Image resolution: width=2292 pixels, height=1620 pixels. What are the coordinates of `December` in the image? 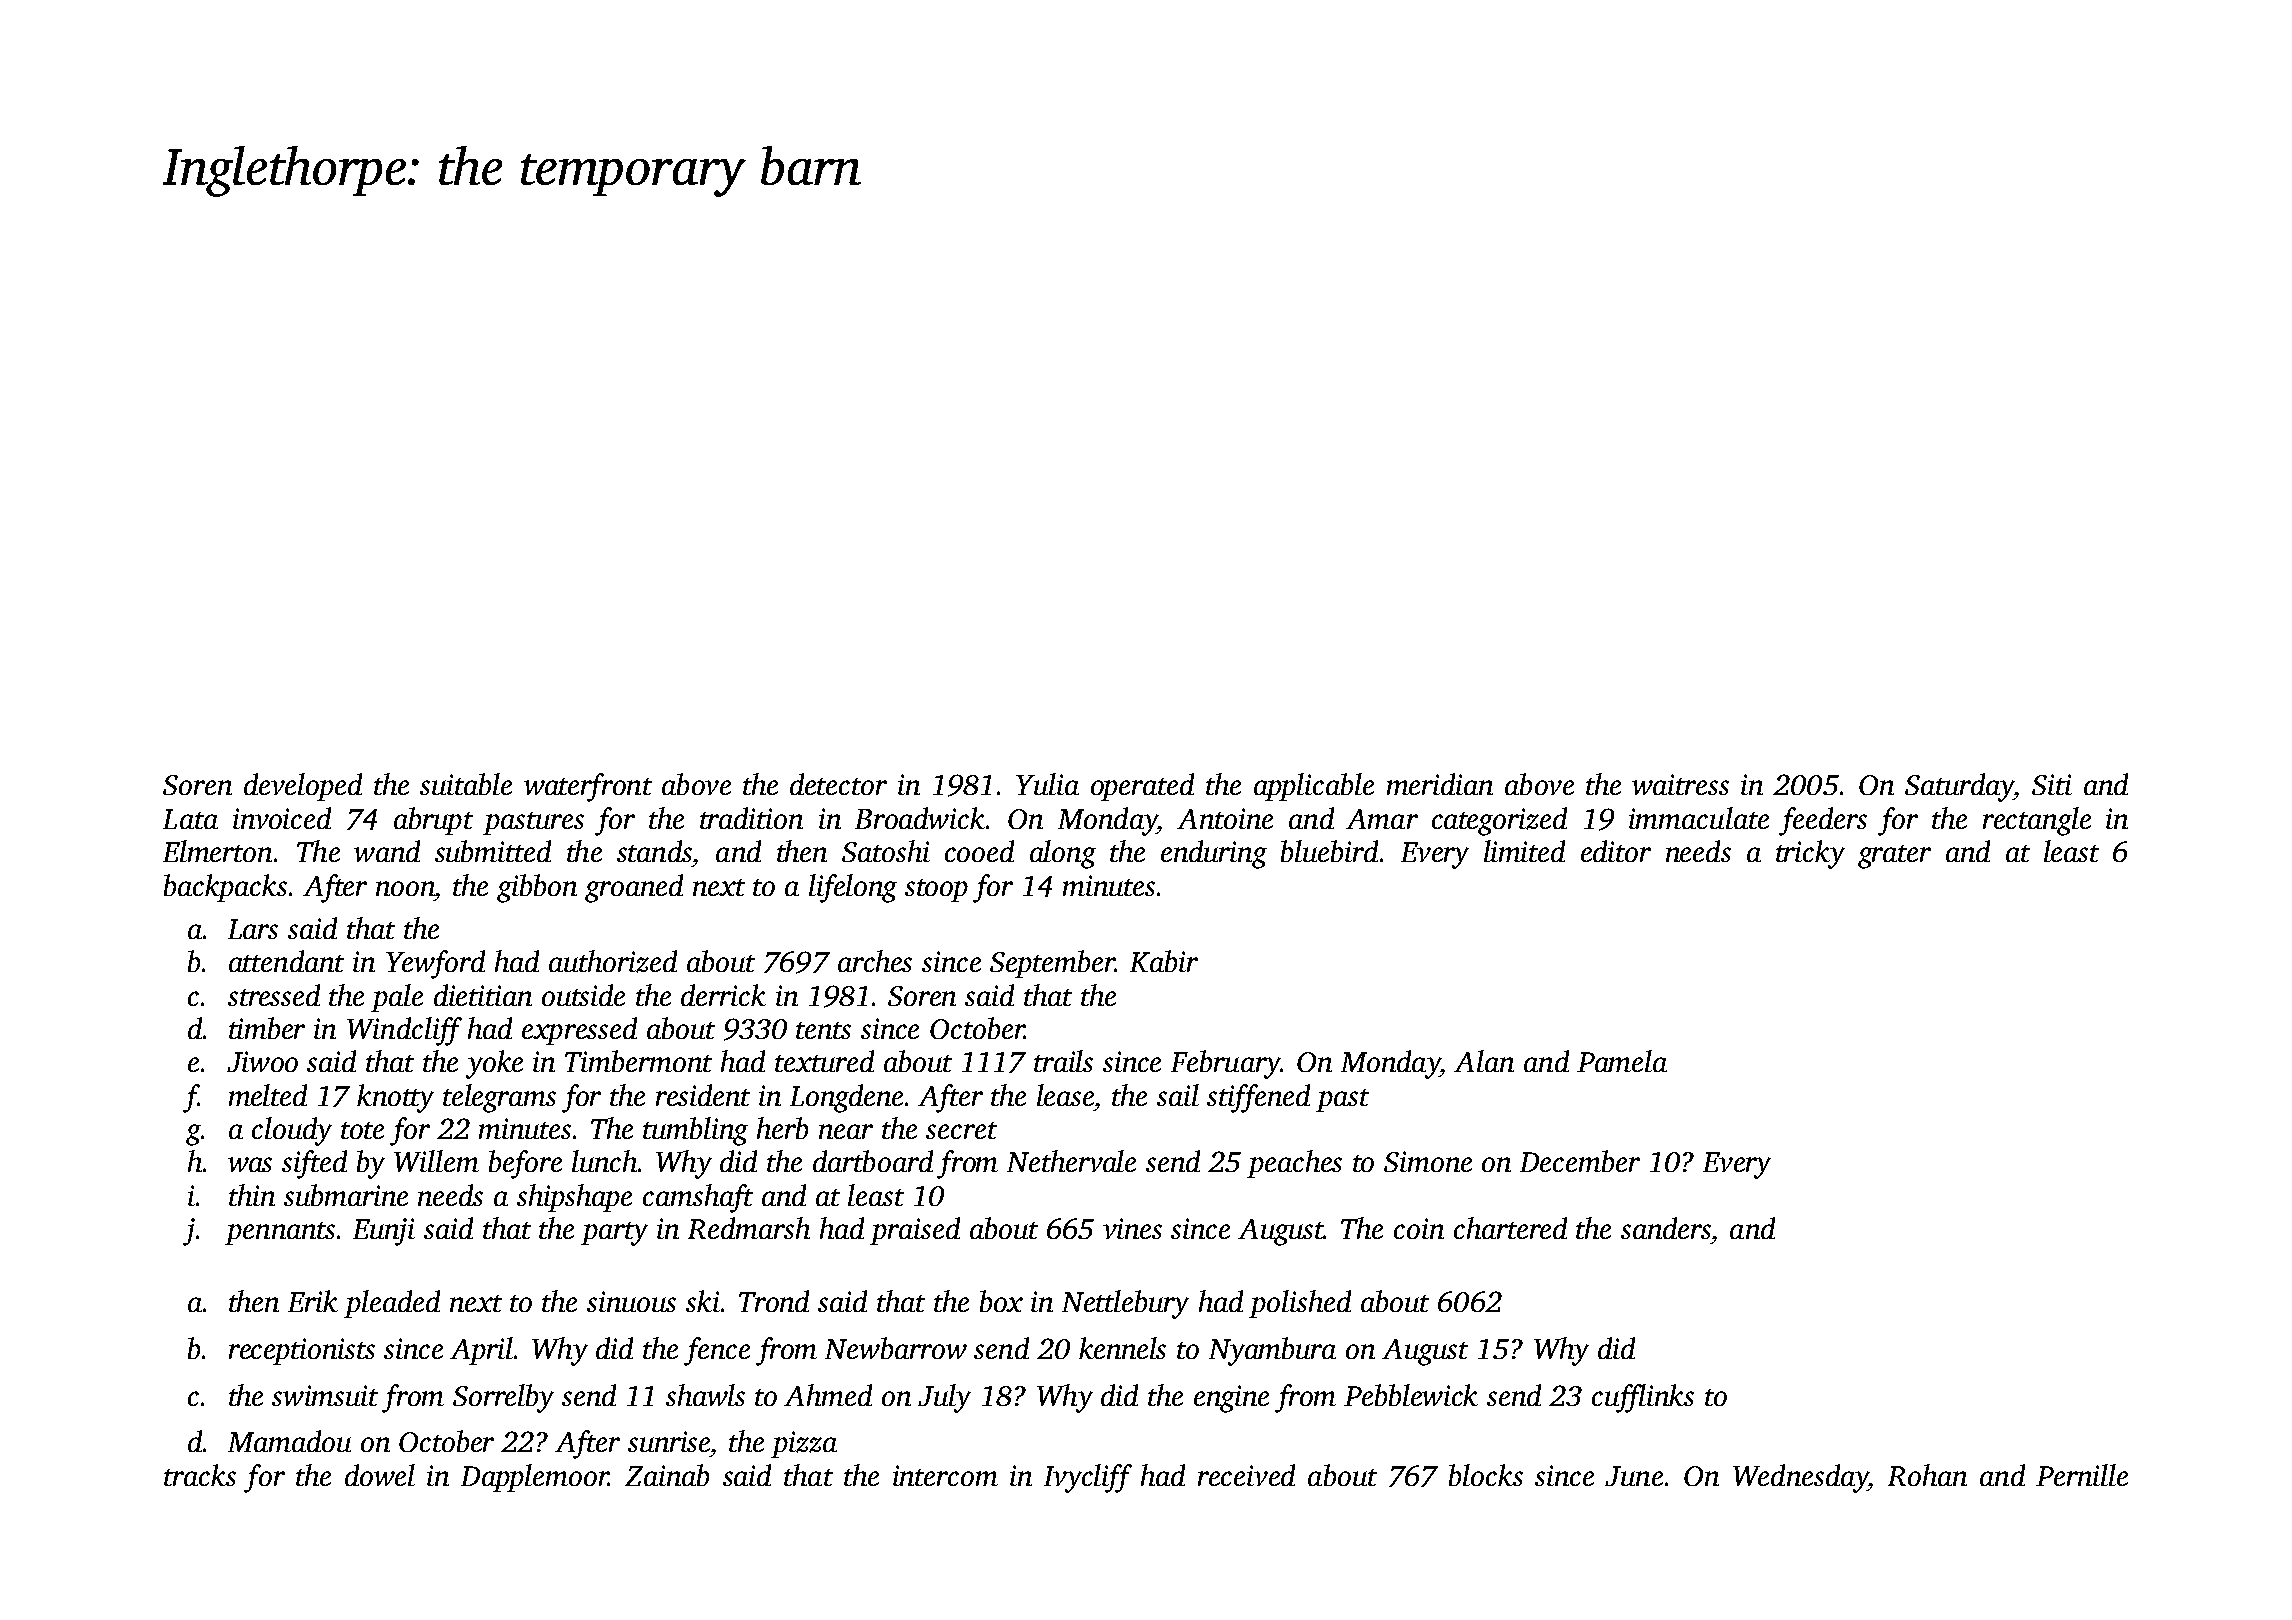 It's located at (1580, 1161).
